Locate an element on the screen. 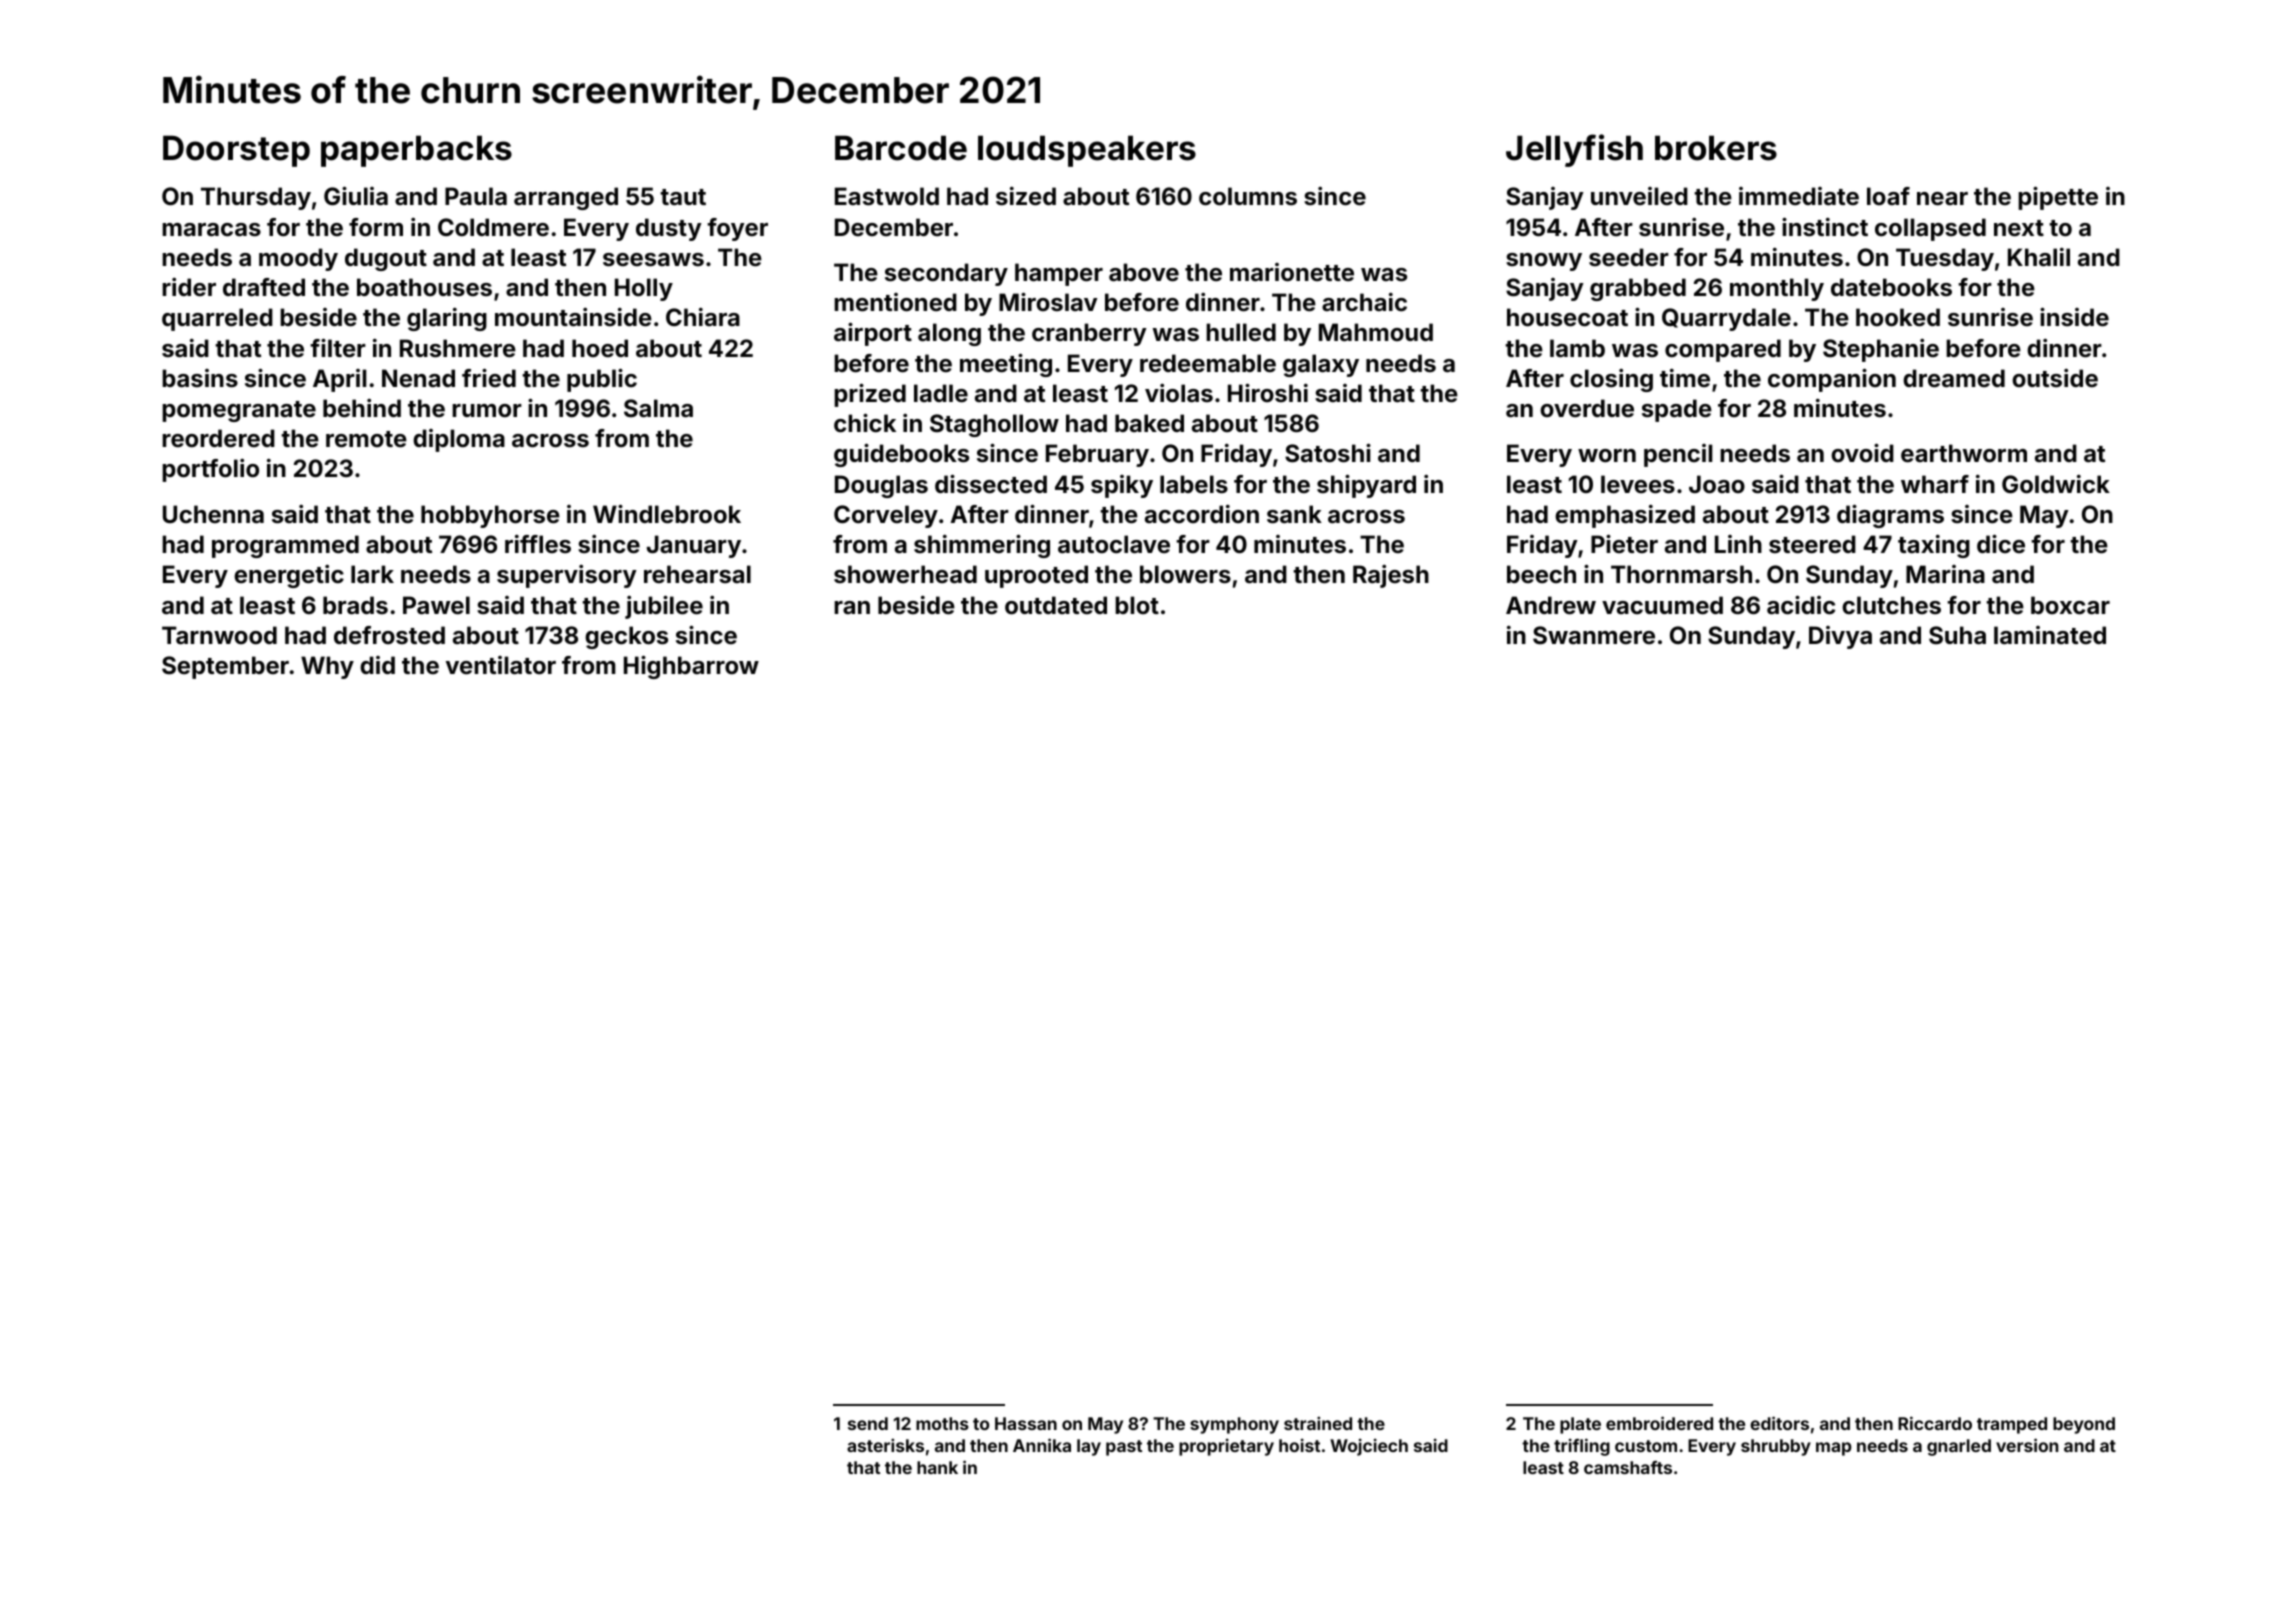 This screenshot has width=2292, height=1620. glaring is located at coordinates (447, 319).
